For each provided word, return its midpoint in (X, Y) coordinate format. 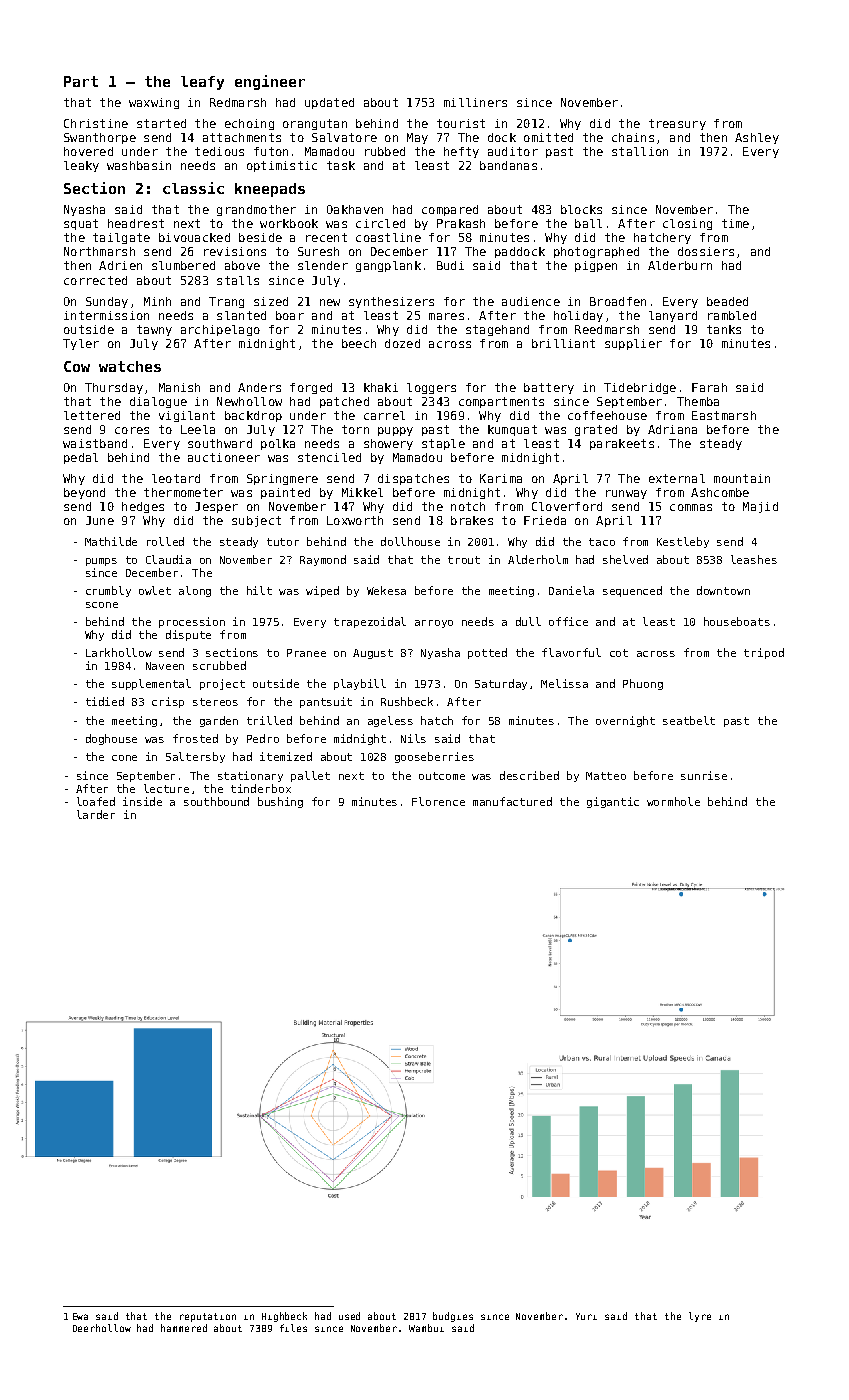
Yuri (586, 1316)
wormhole (673, 801)
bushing (280, 802)
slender (323, 265)
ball (588, 223)
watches (130, 366)
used (349, 1316)
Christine (96, 123)
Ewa (80, 1316)
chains (633, 137)
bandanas (508, 165)
